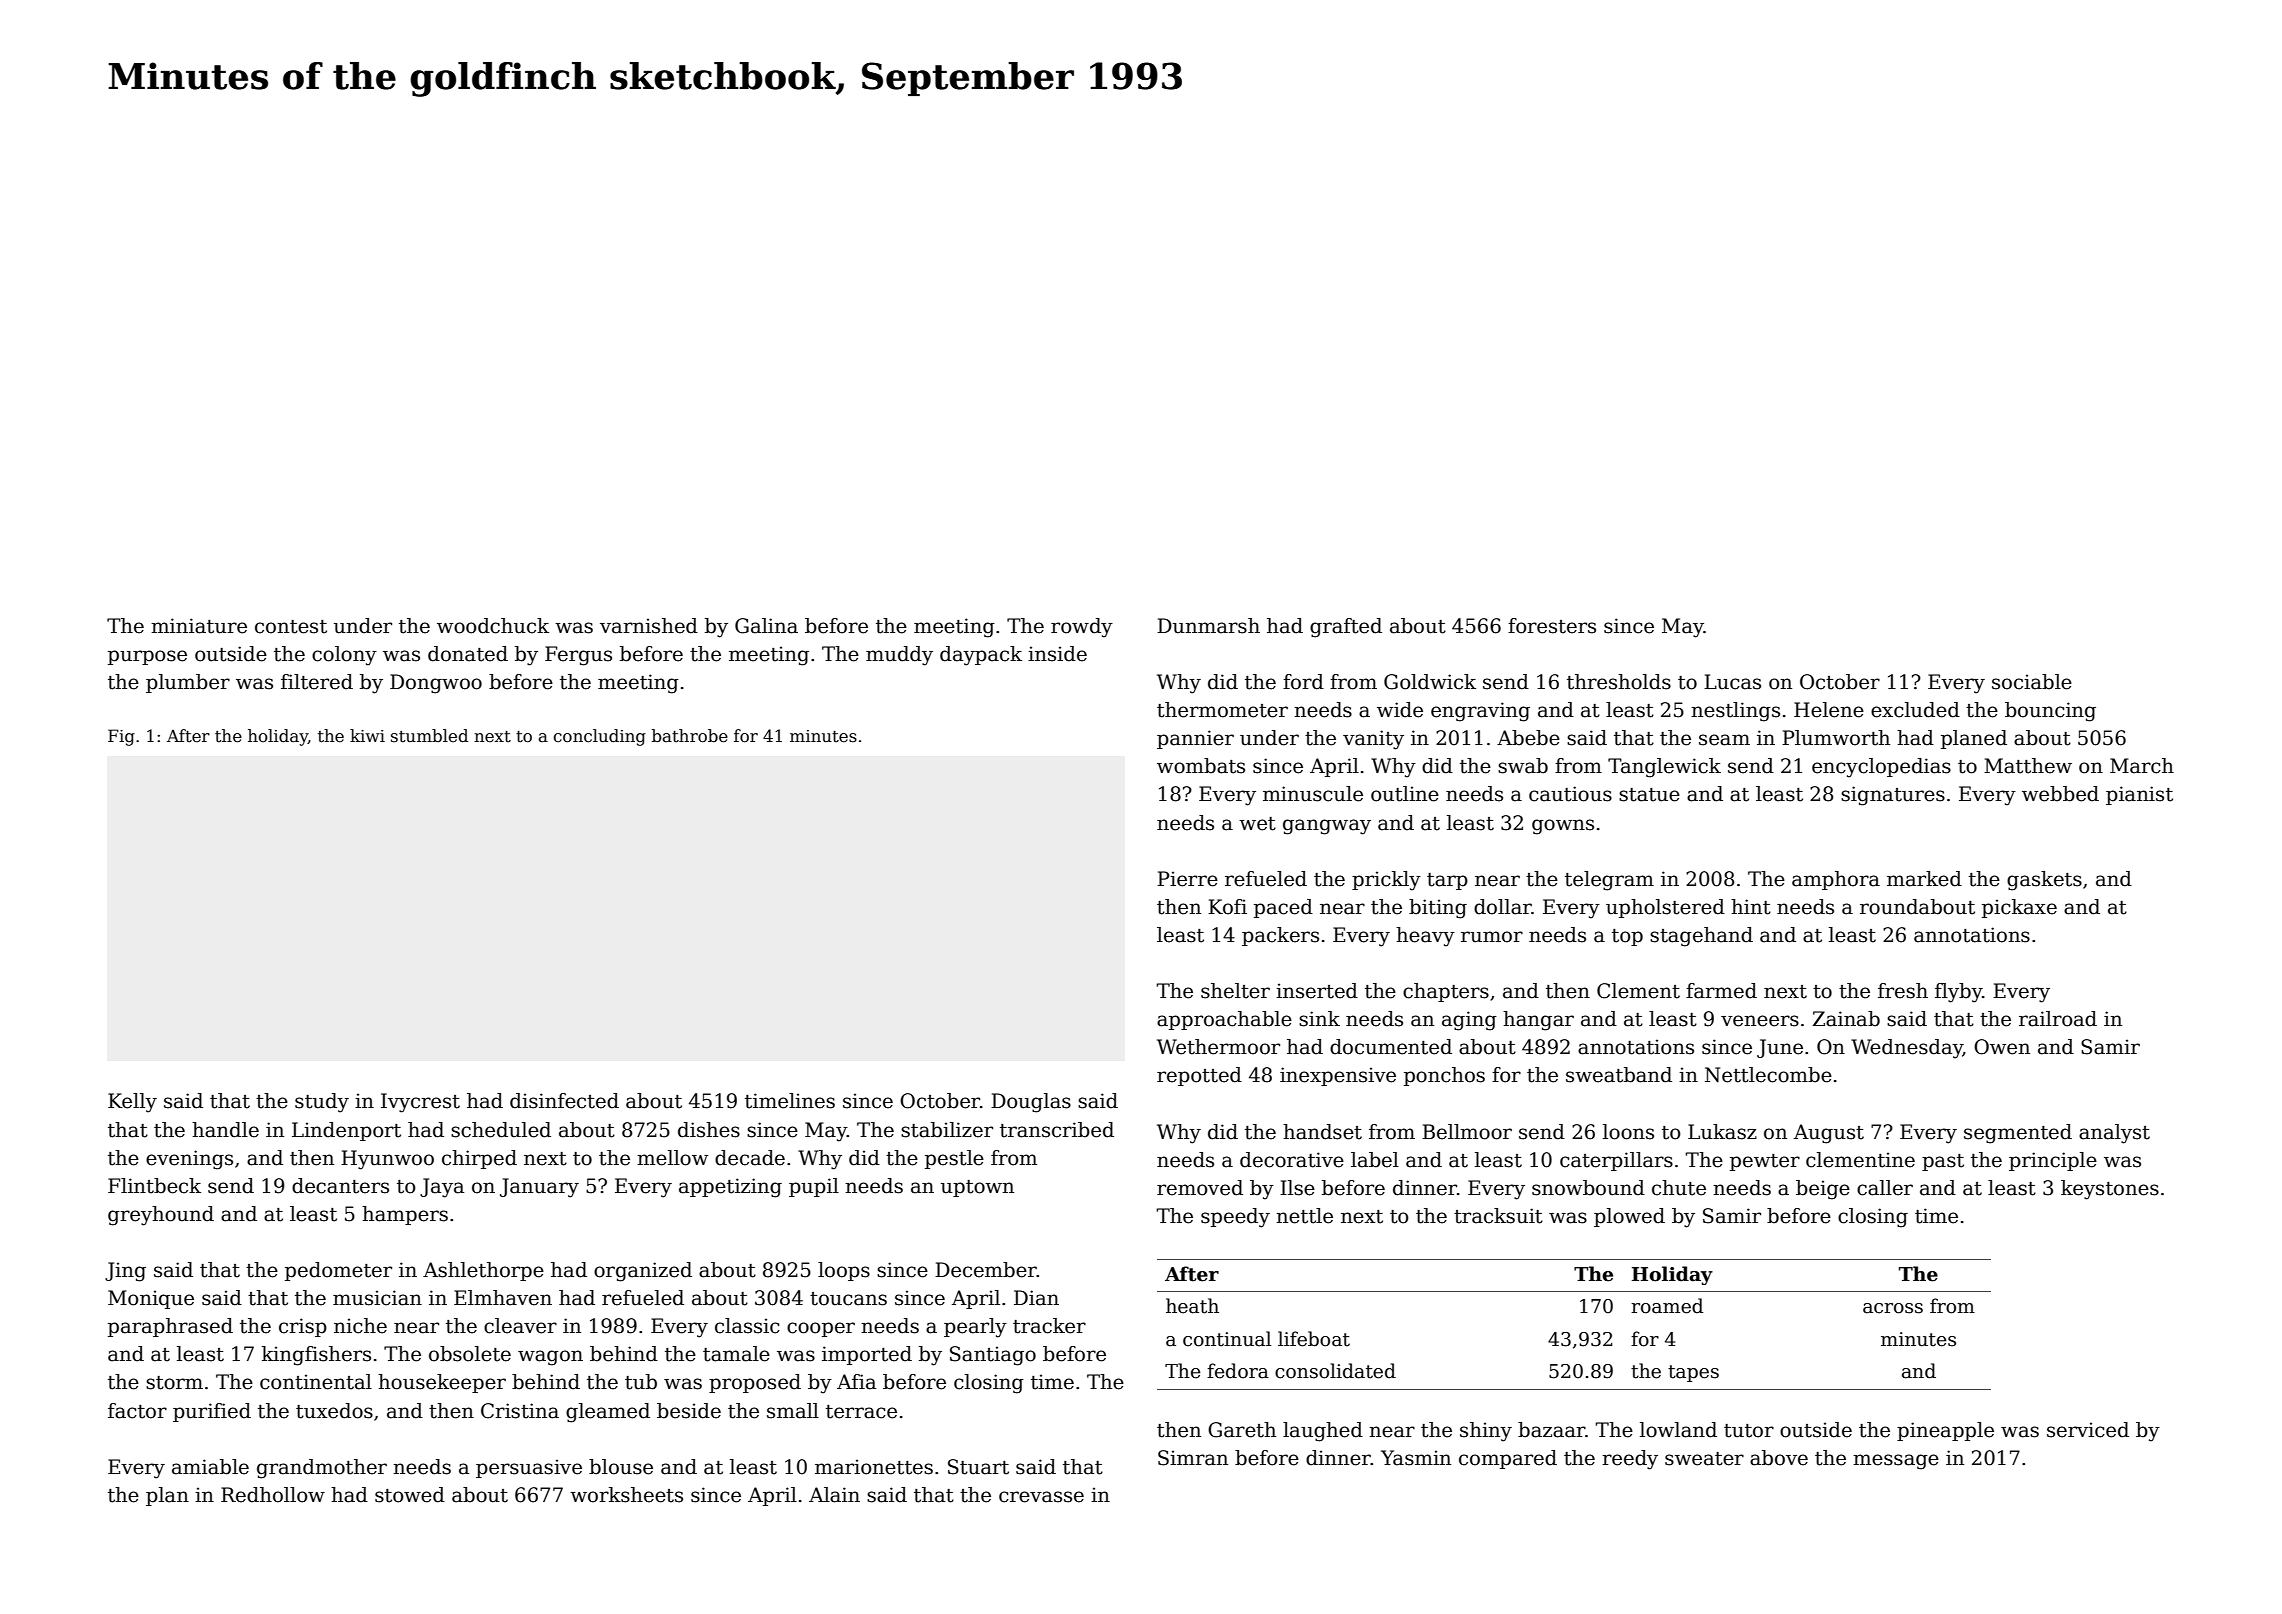  Describe the element at coordinates (529, 1468) in the image. I see `persuasive` at that location.
